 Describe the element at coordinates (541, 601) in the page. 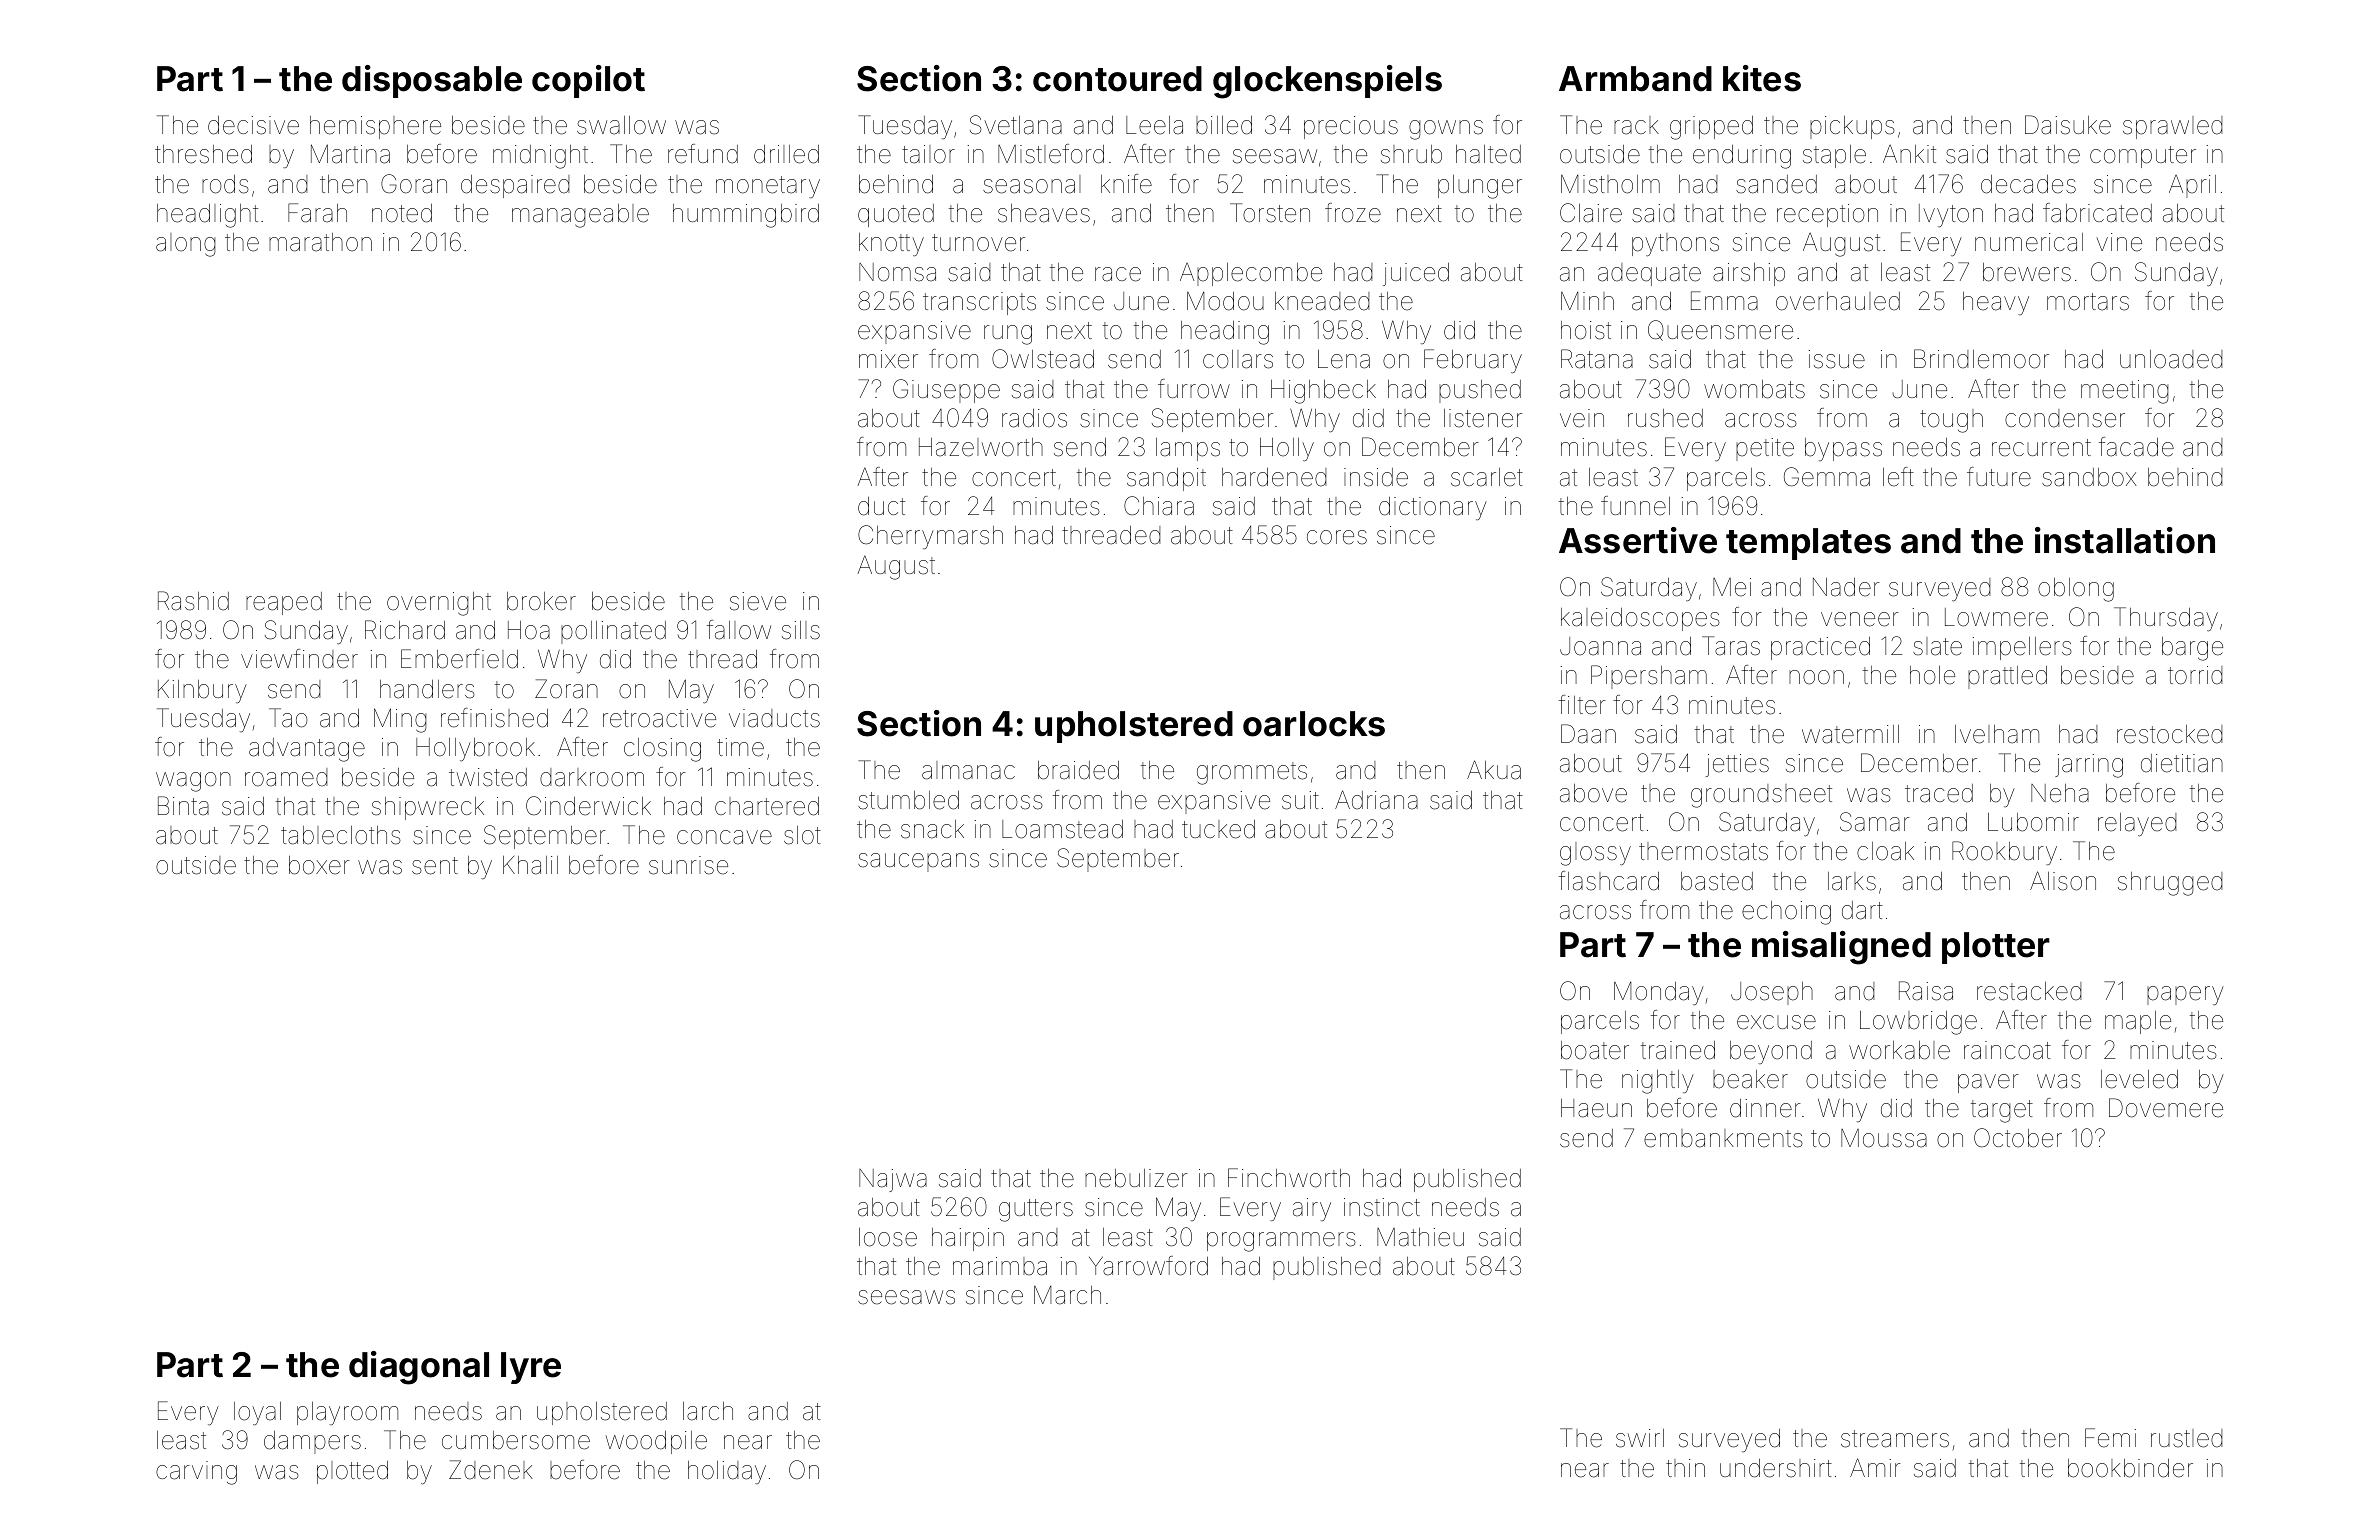

I see `broker` at that location.
